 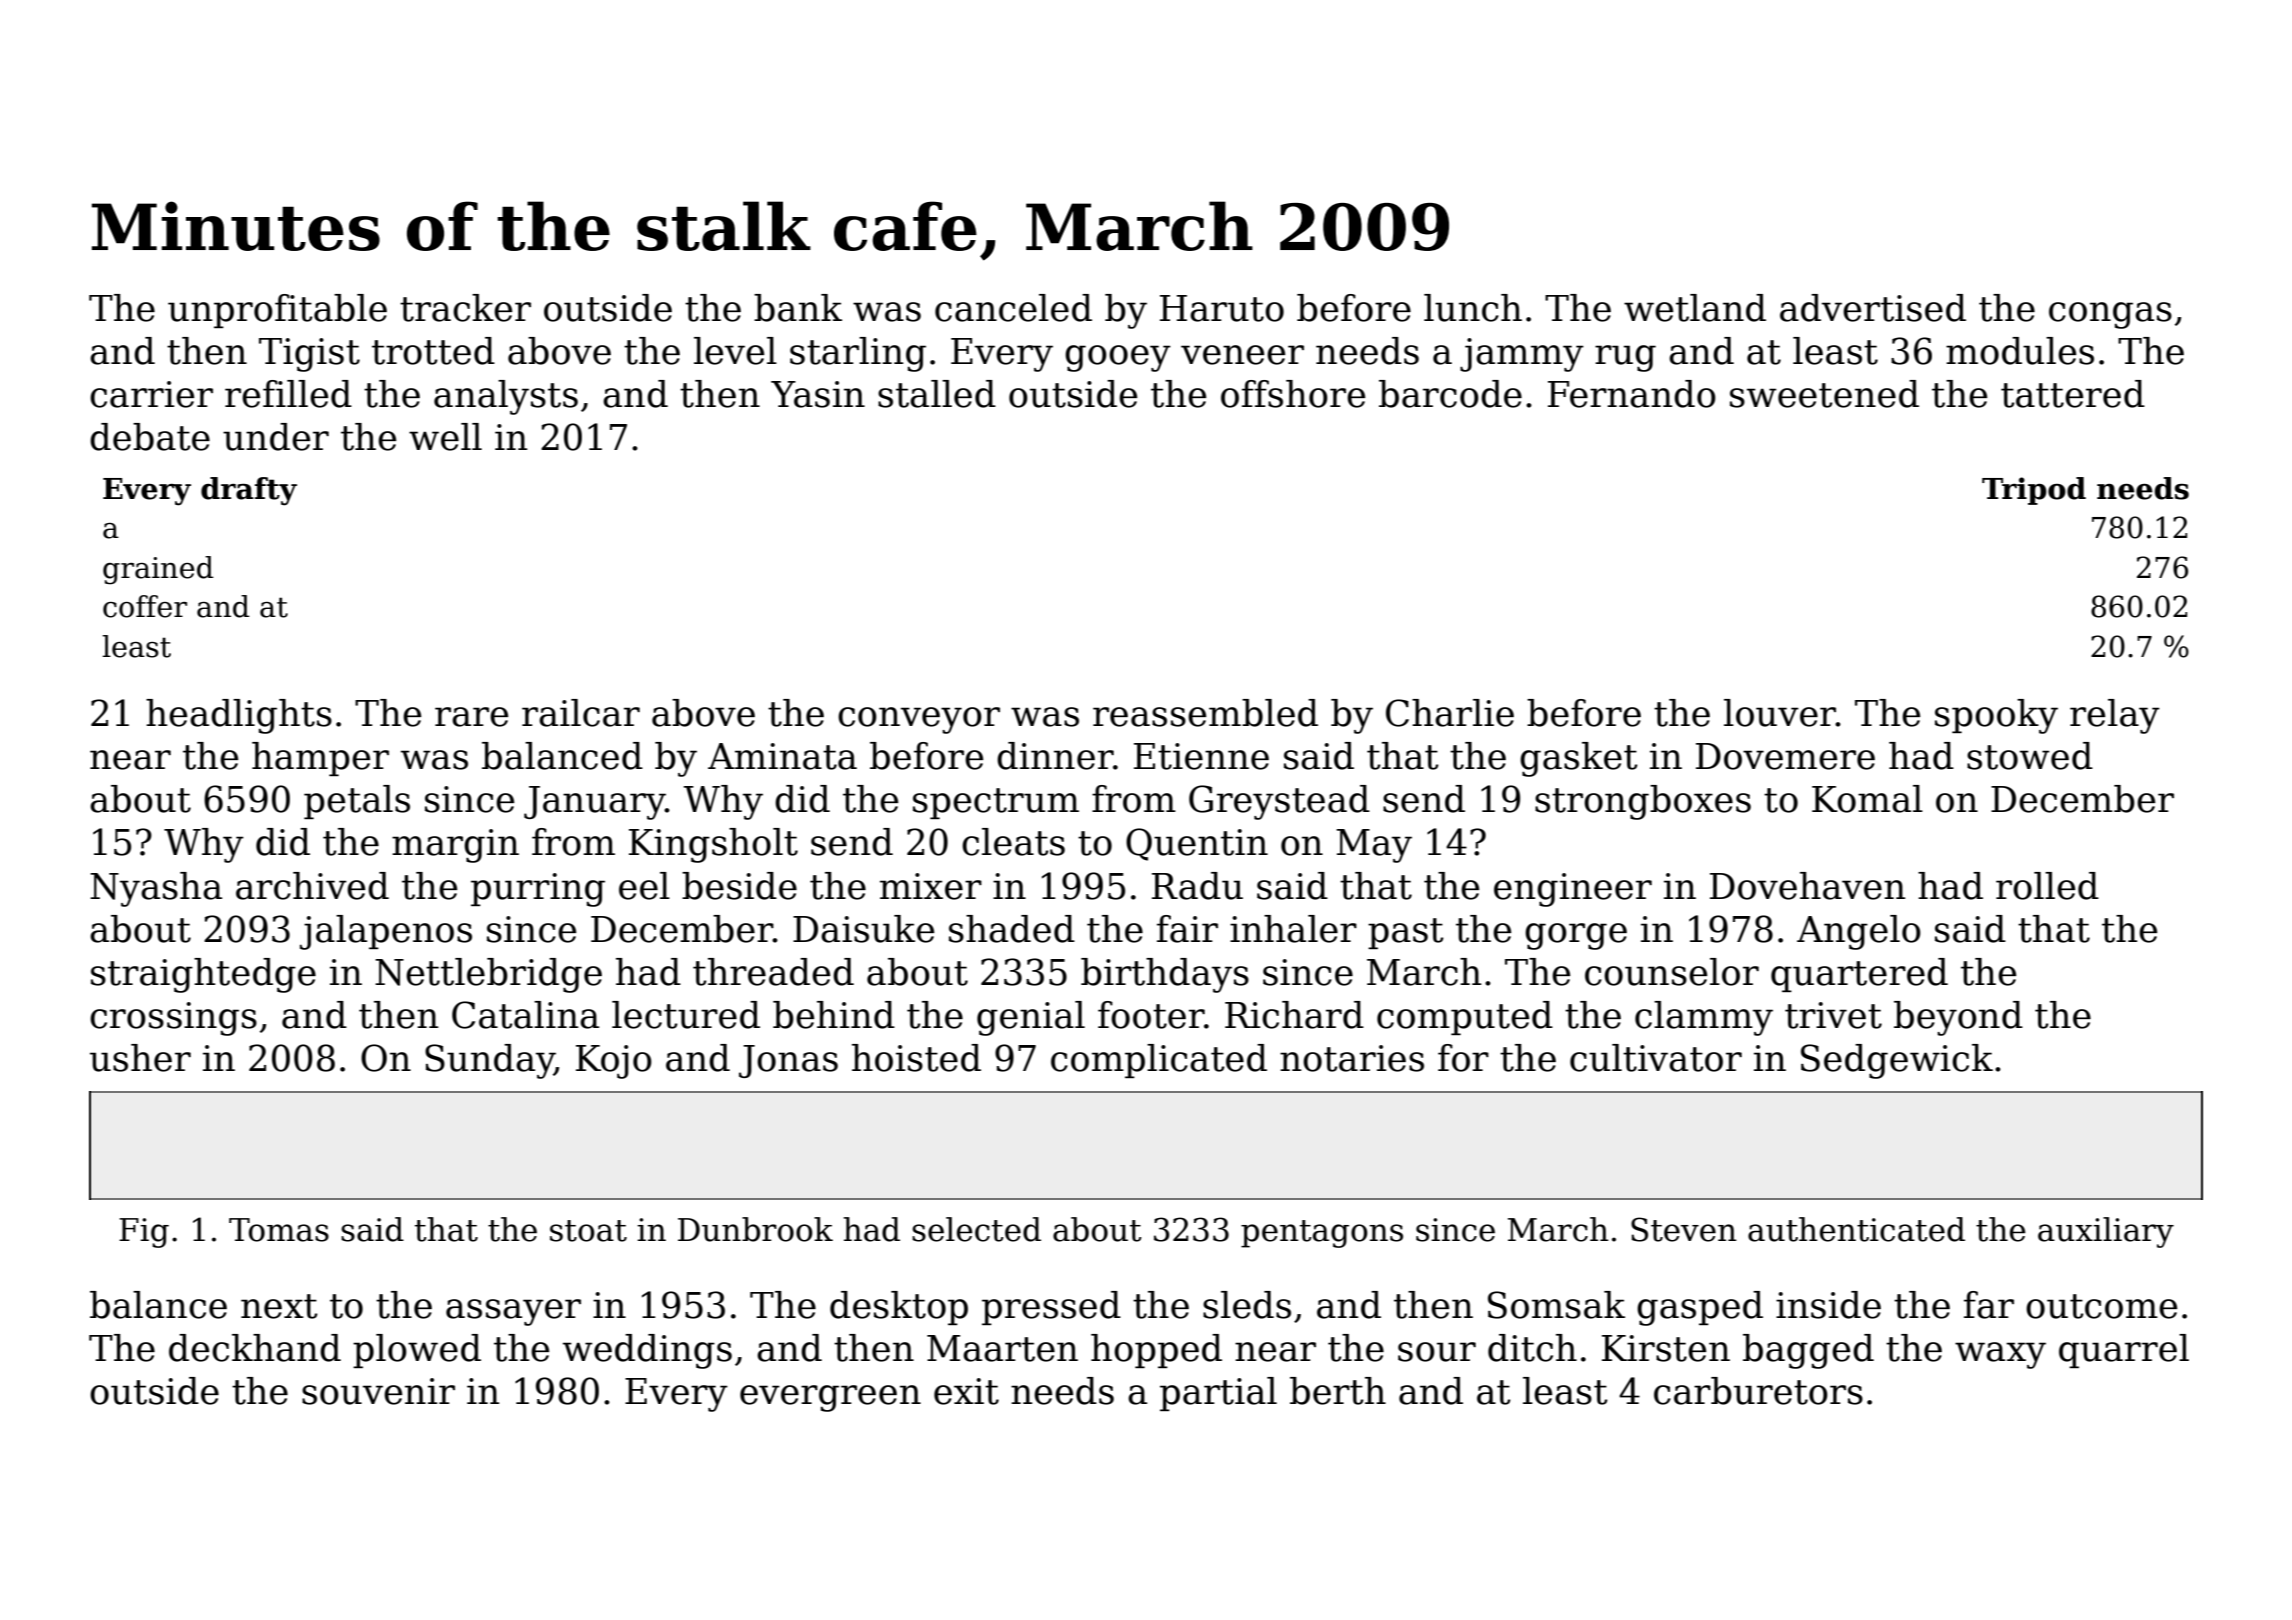 What do you see at coordinates (2110, 315) in the screenshot?
I see `congas` at bounding box center [2110, 315].
